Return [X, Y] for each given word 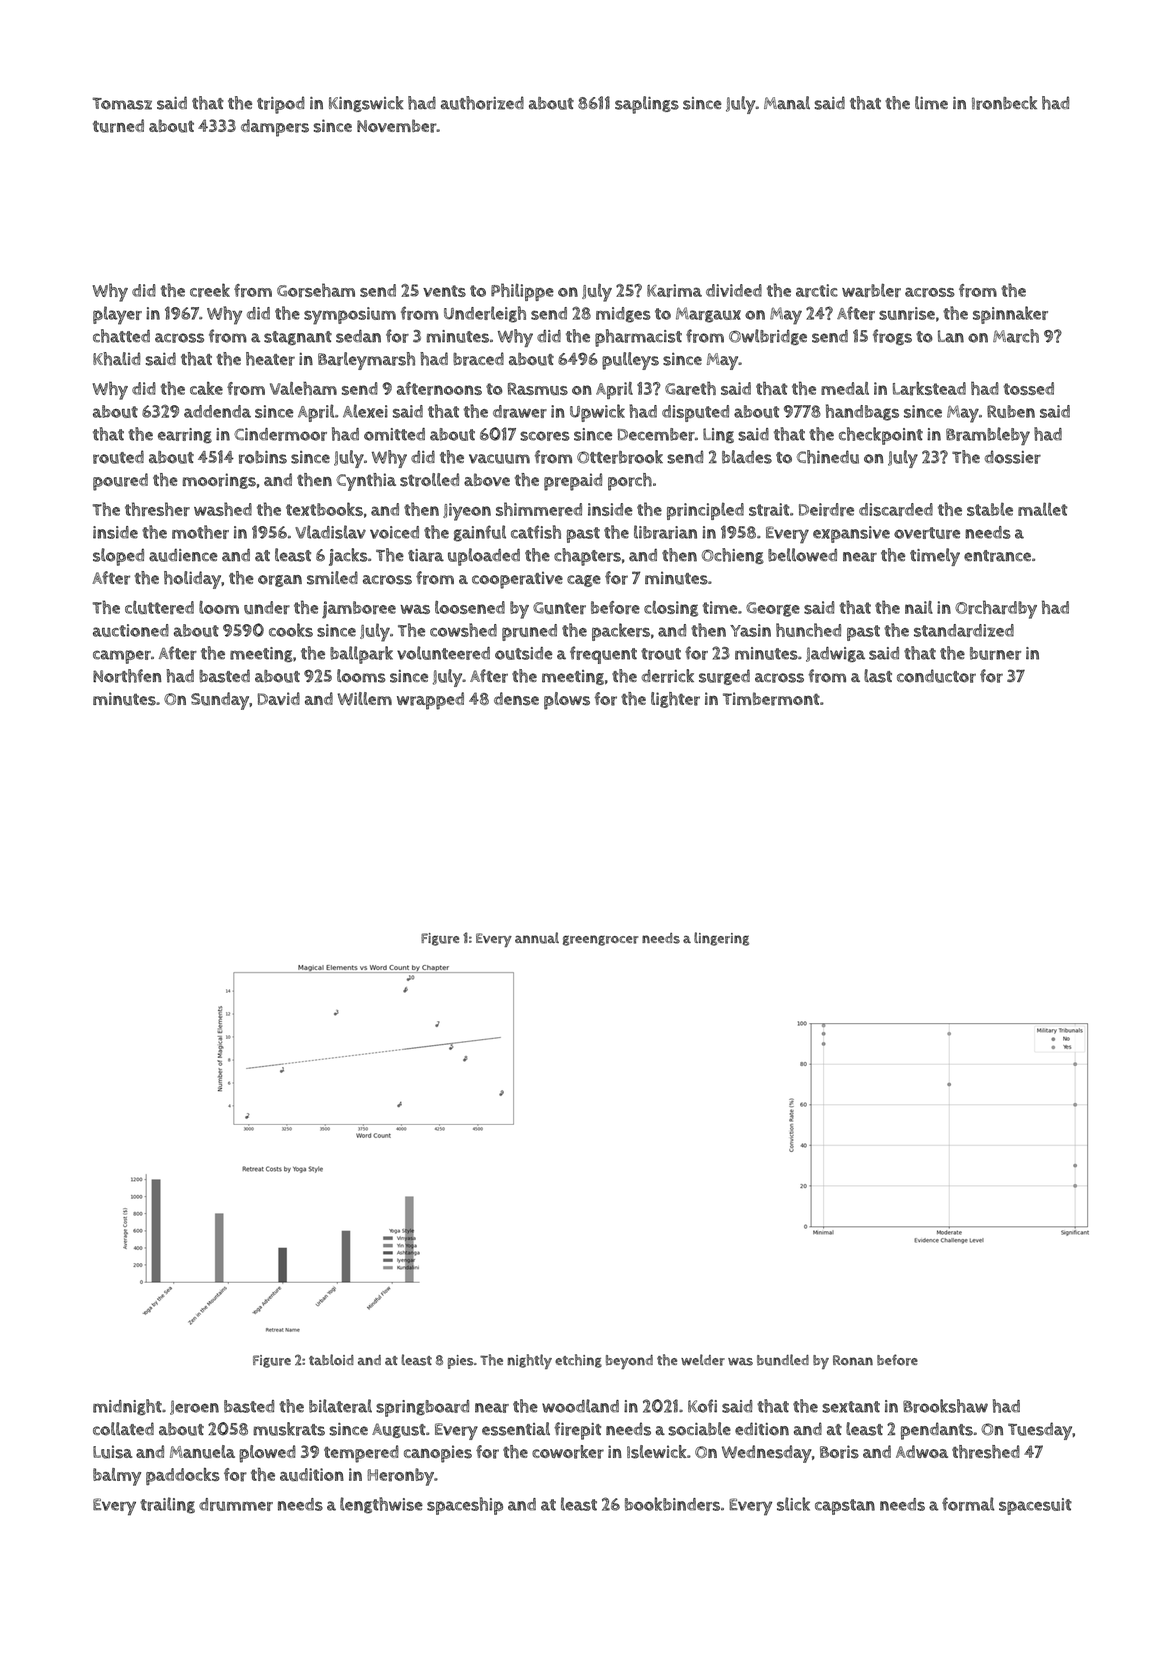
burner [995, 653]
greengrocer [601, 940]
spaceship [465, 1506]
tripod [281, 105]
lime [931, 103]
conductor [936, 676]
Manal [787, 102]
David [279, 698]
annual [537, 938]
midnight [127, 1407]
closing [671, 609]
